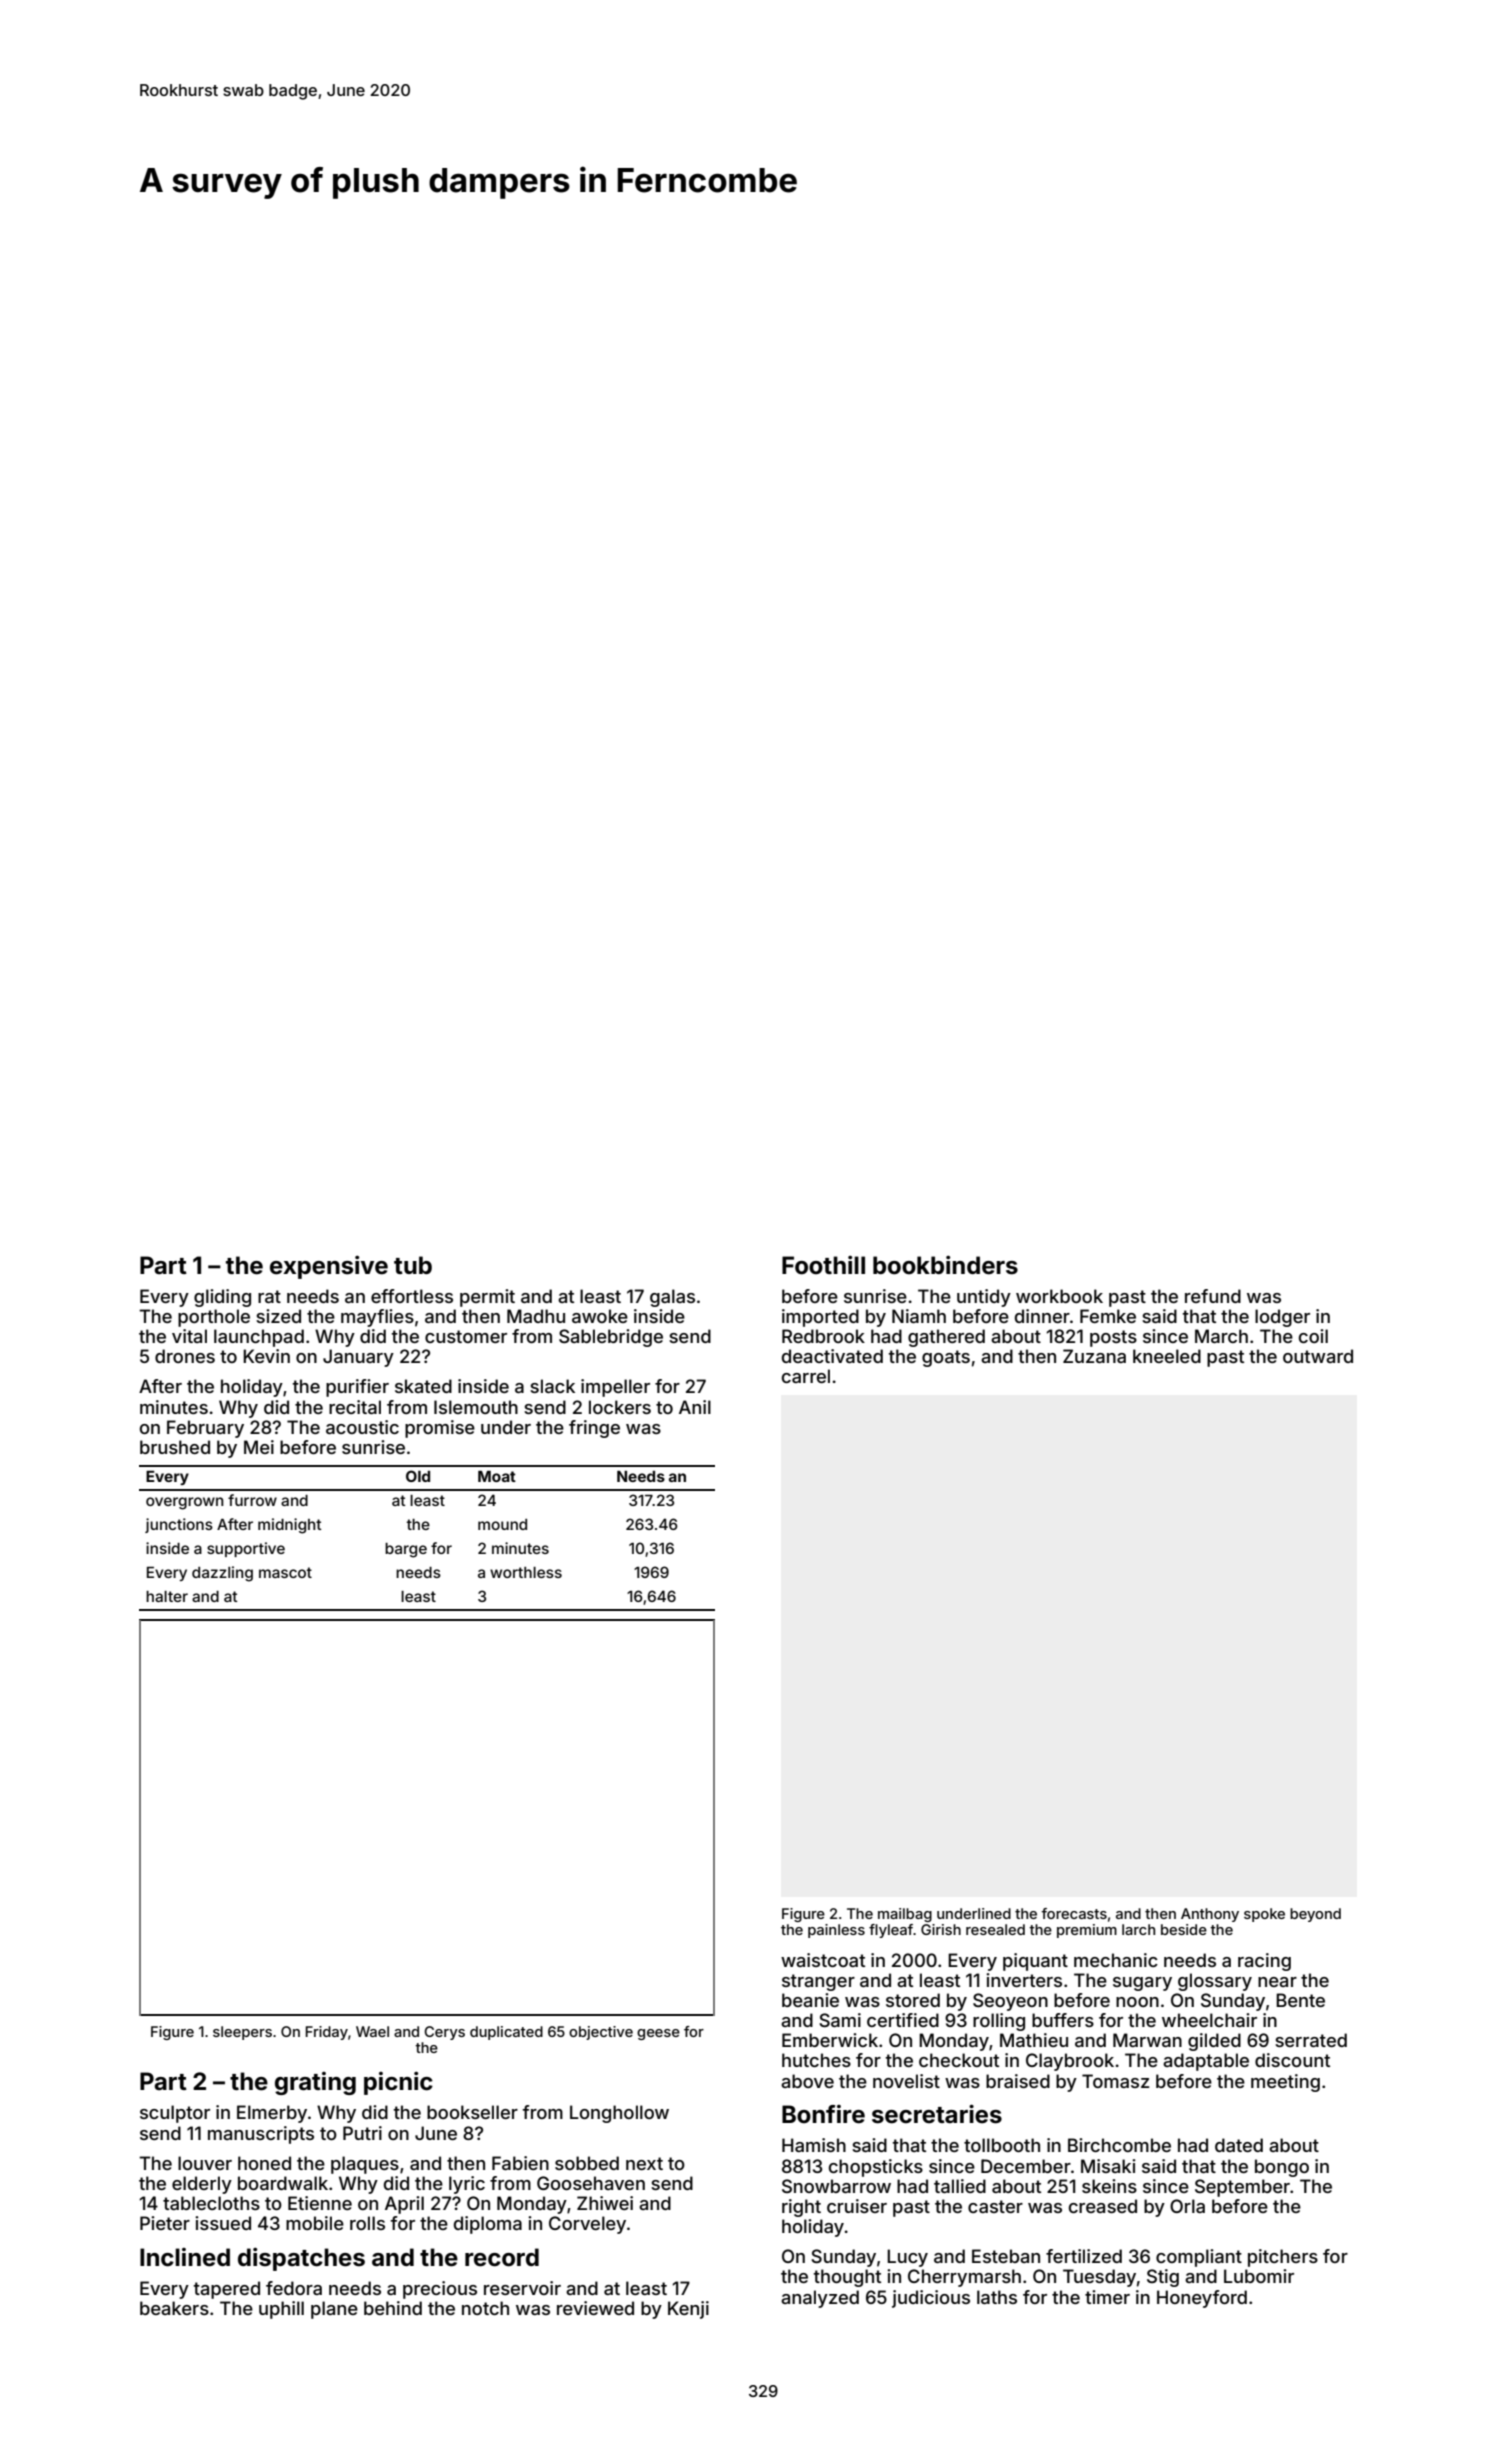 This image has height=2464, width=1496. Describe the element at coordinates (820, 2299) in the image. I see `analyzed` at that location.
